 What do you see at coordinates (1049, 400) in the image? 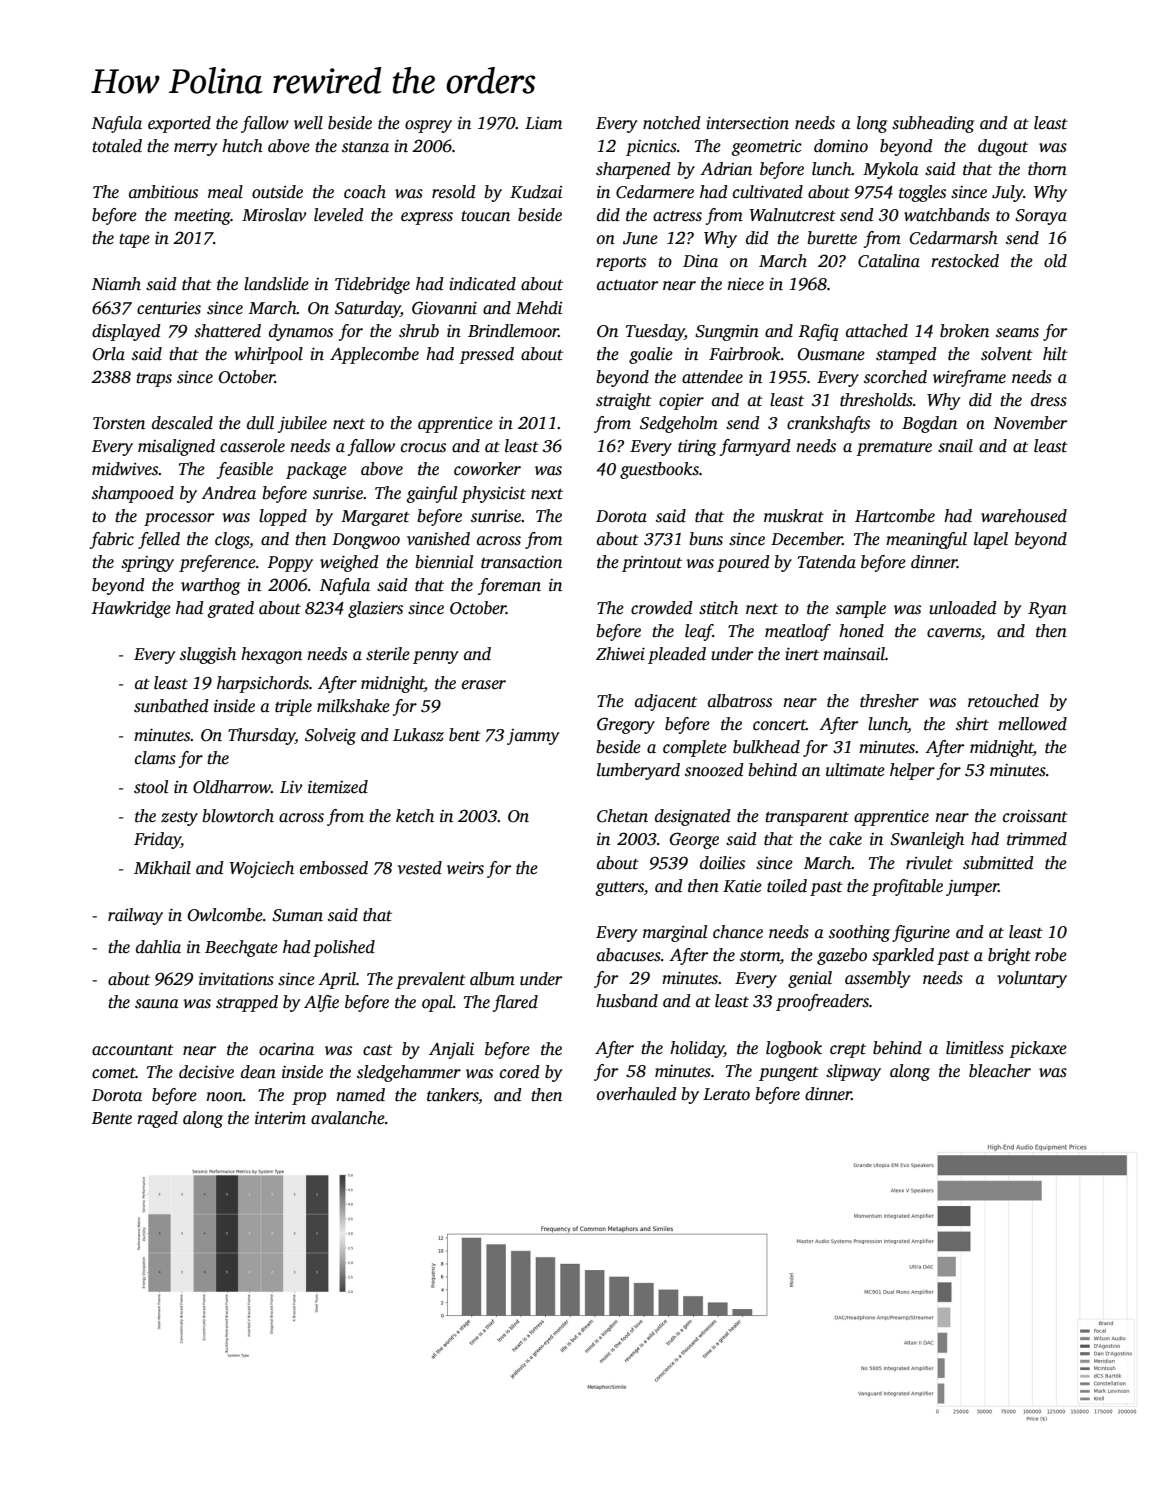
I see `dress` at bounding box center [1049, 400].
